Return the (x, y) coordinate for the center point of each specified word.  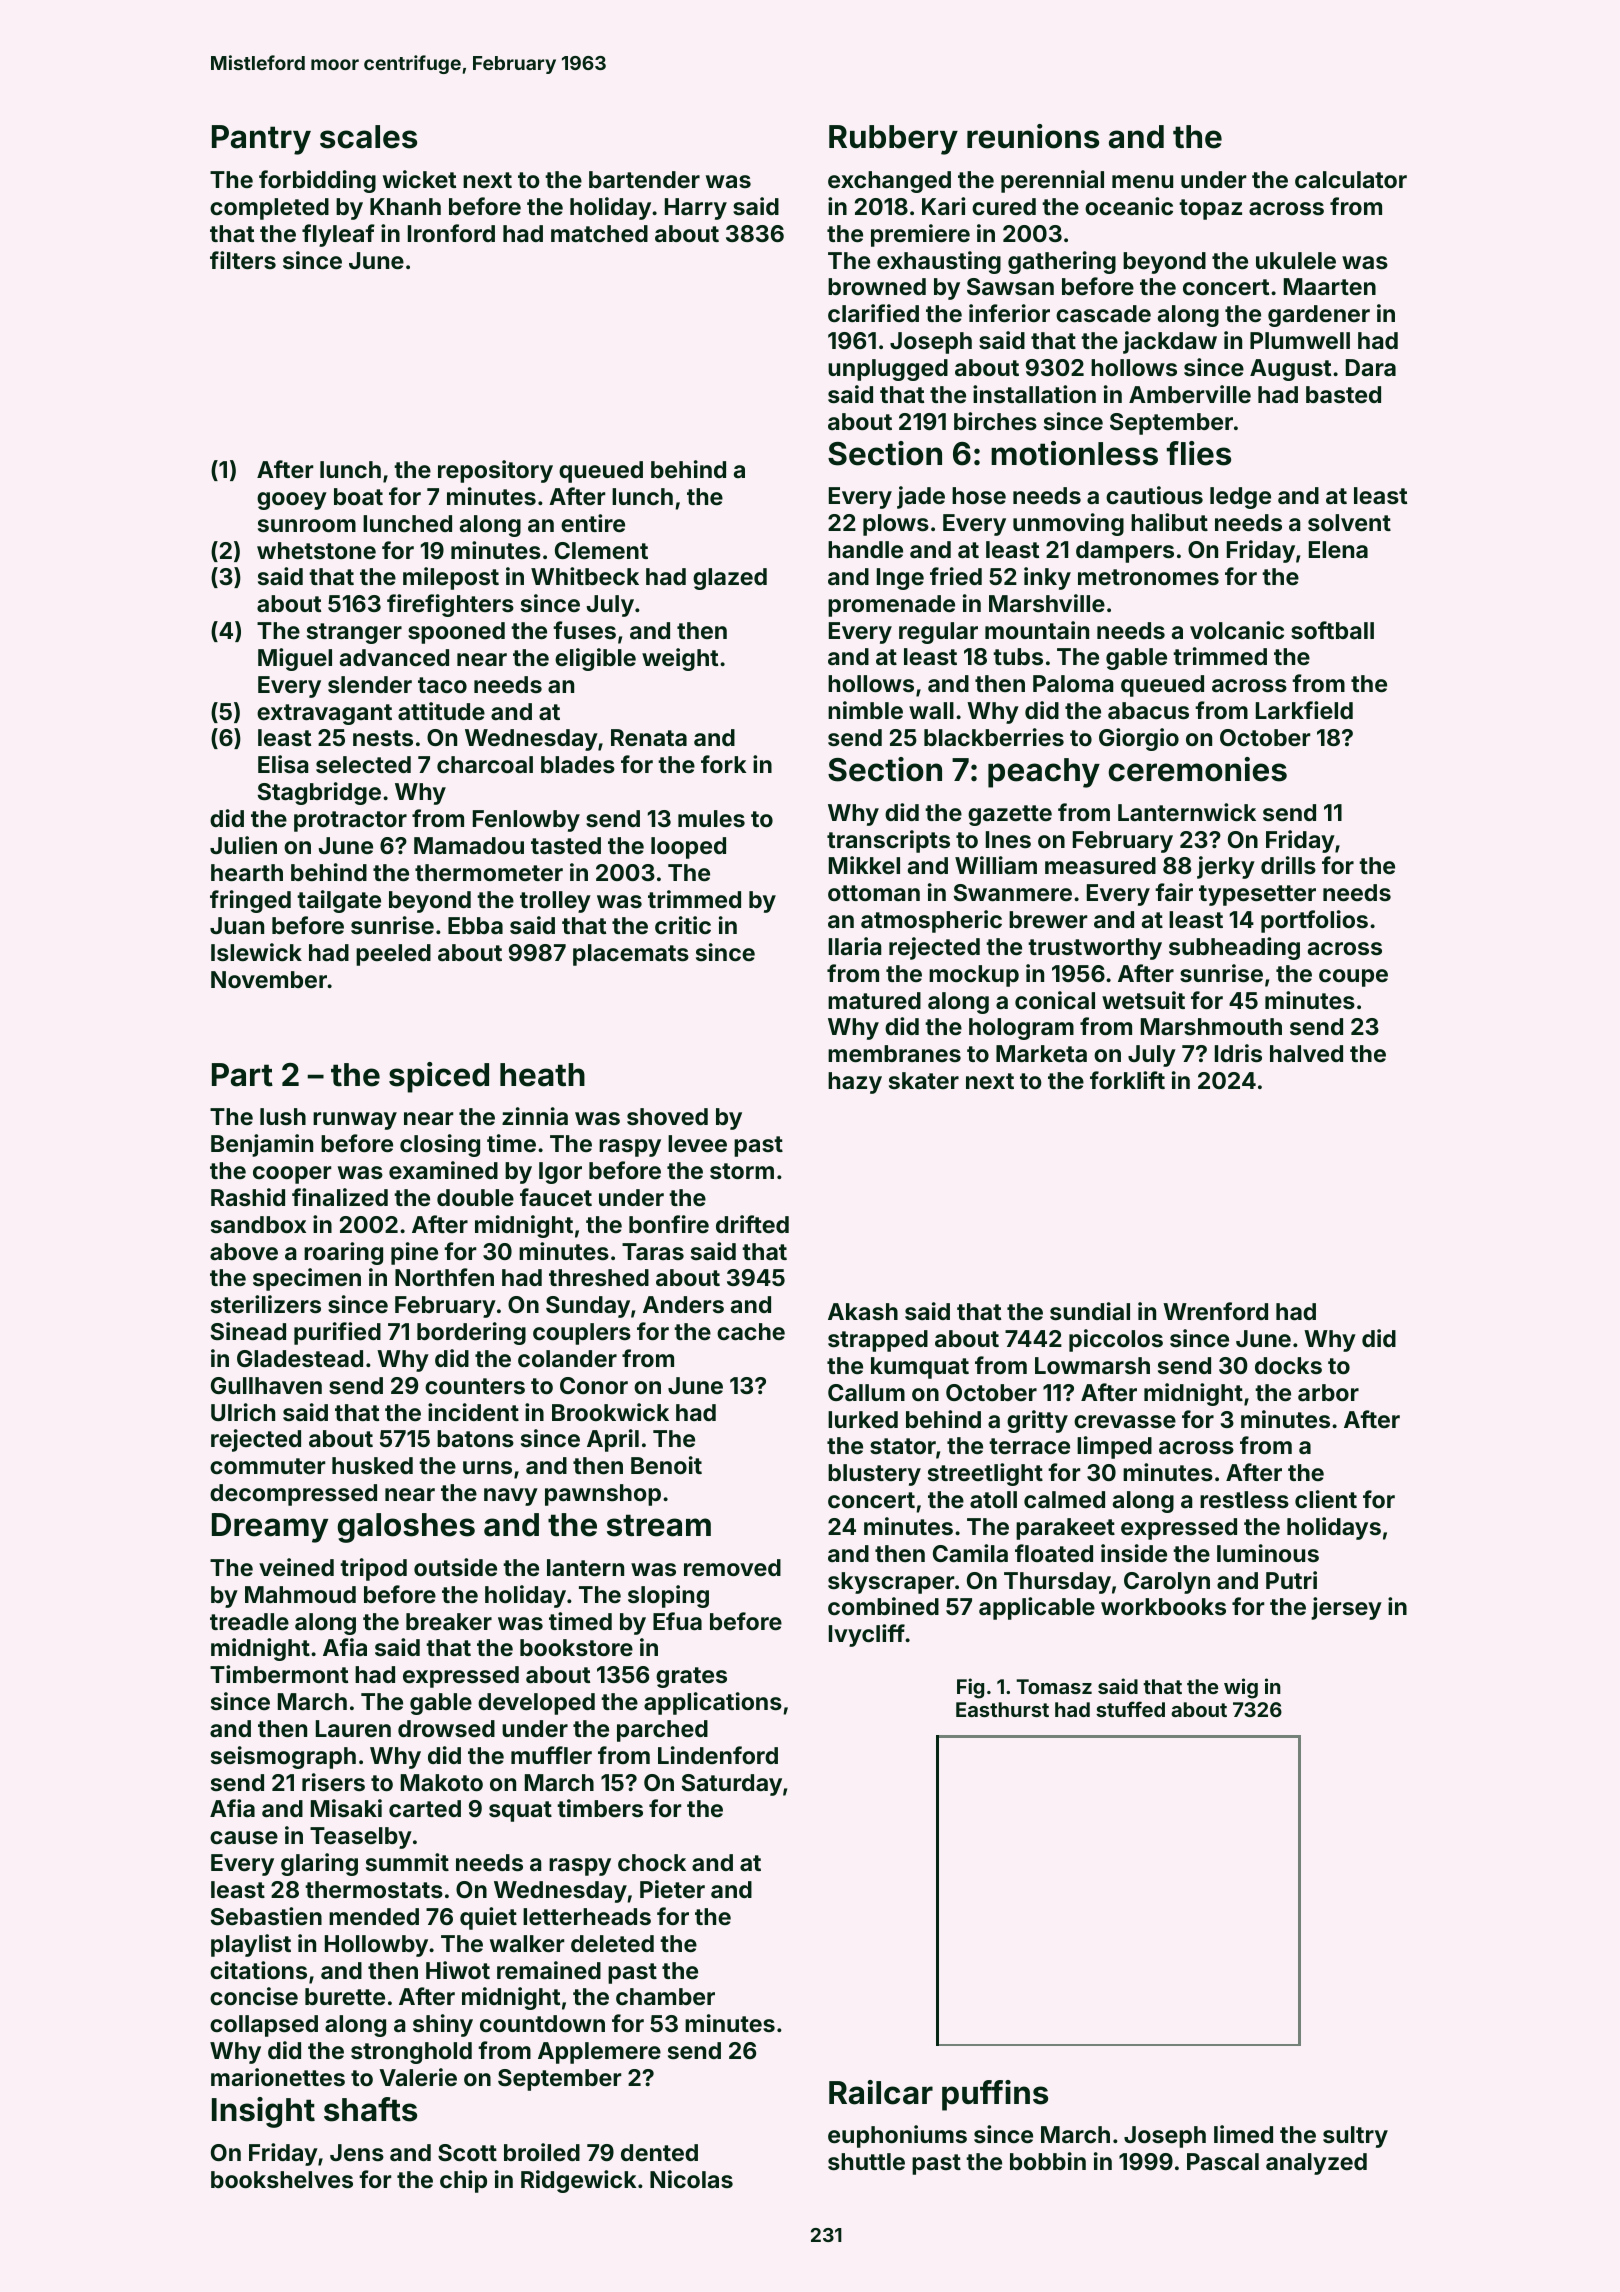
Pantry (261, 140)
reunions (1033, 136)
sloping (668, 1596)
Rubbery (893, 140)
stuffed (1130, 1709)
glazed (730, 579)
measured (1100, 865)
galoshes (406, 1528)
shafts (370, 2109)
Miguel (295, 659)
